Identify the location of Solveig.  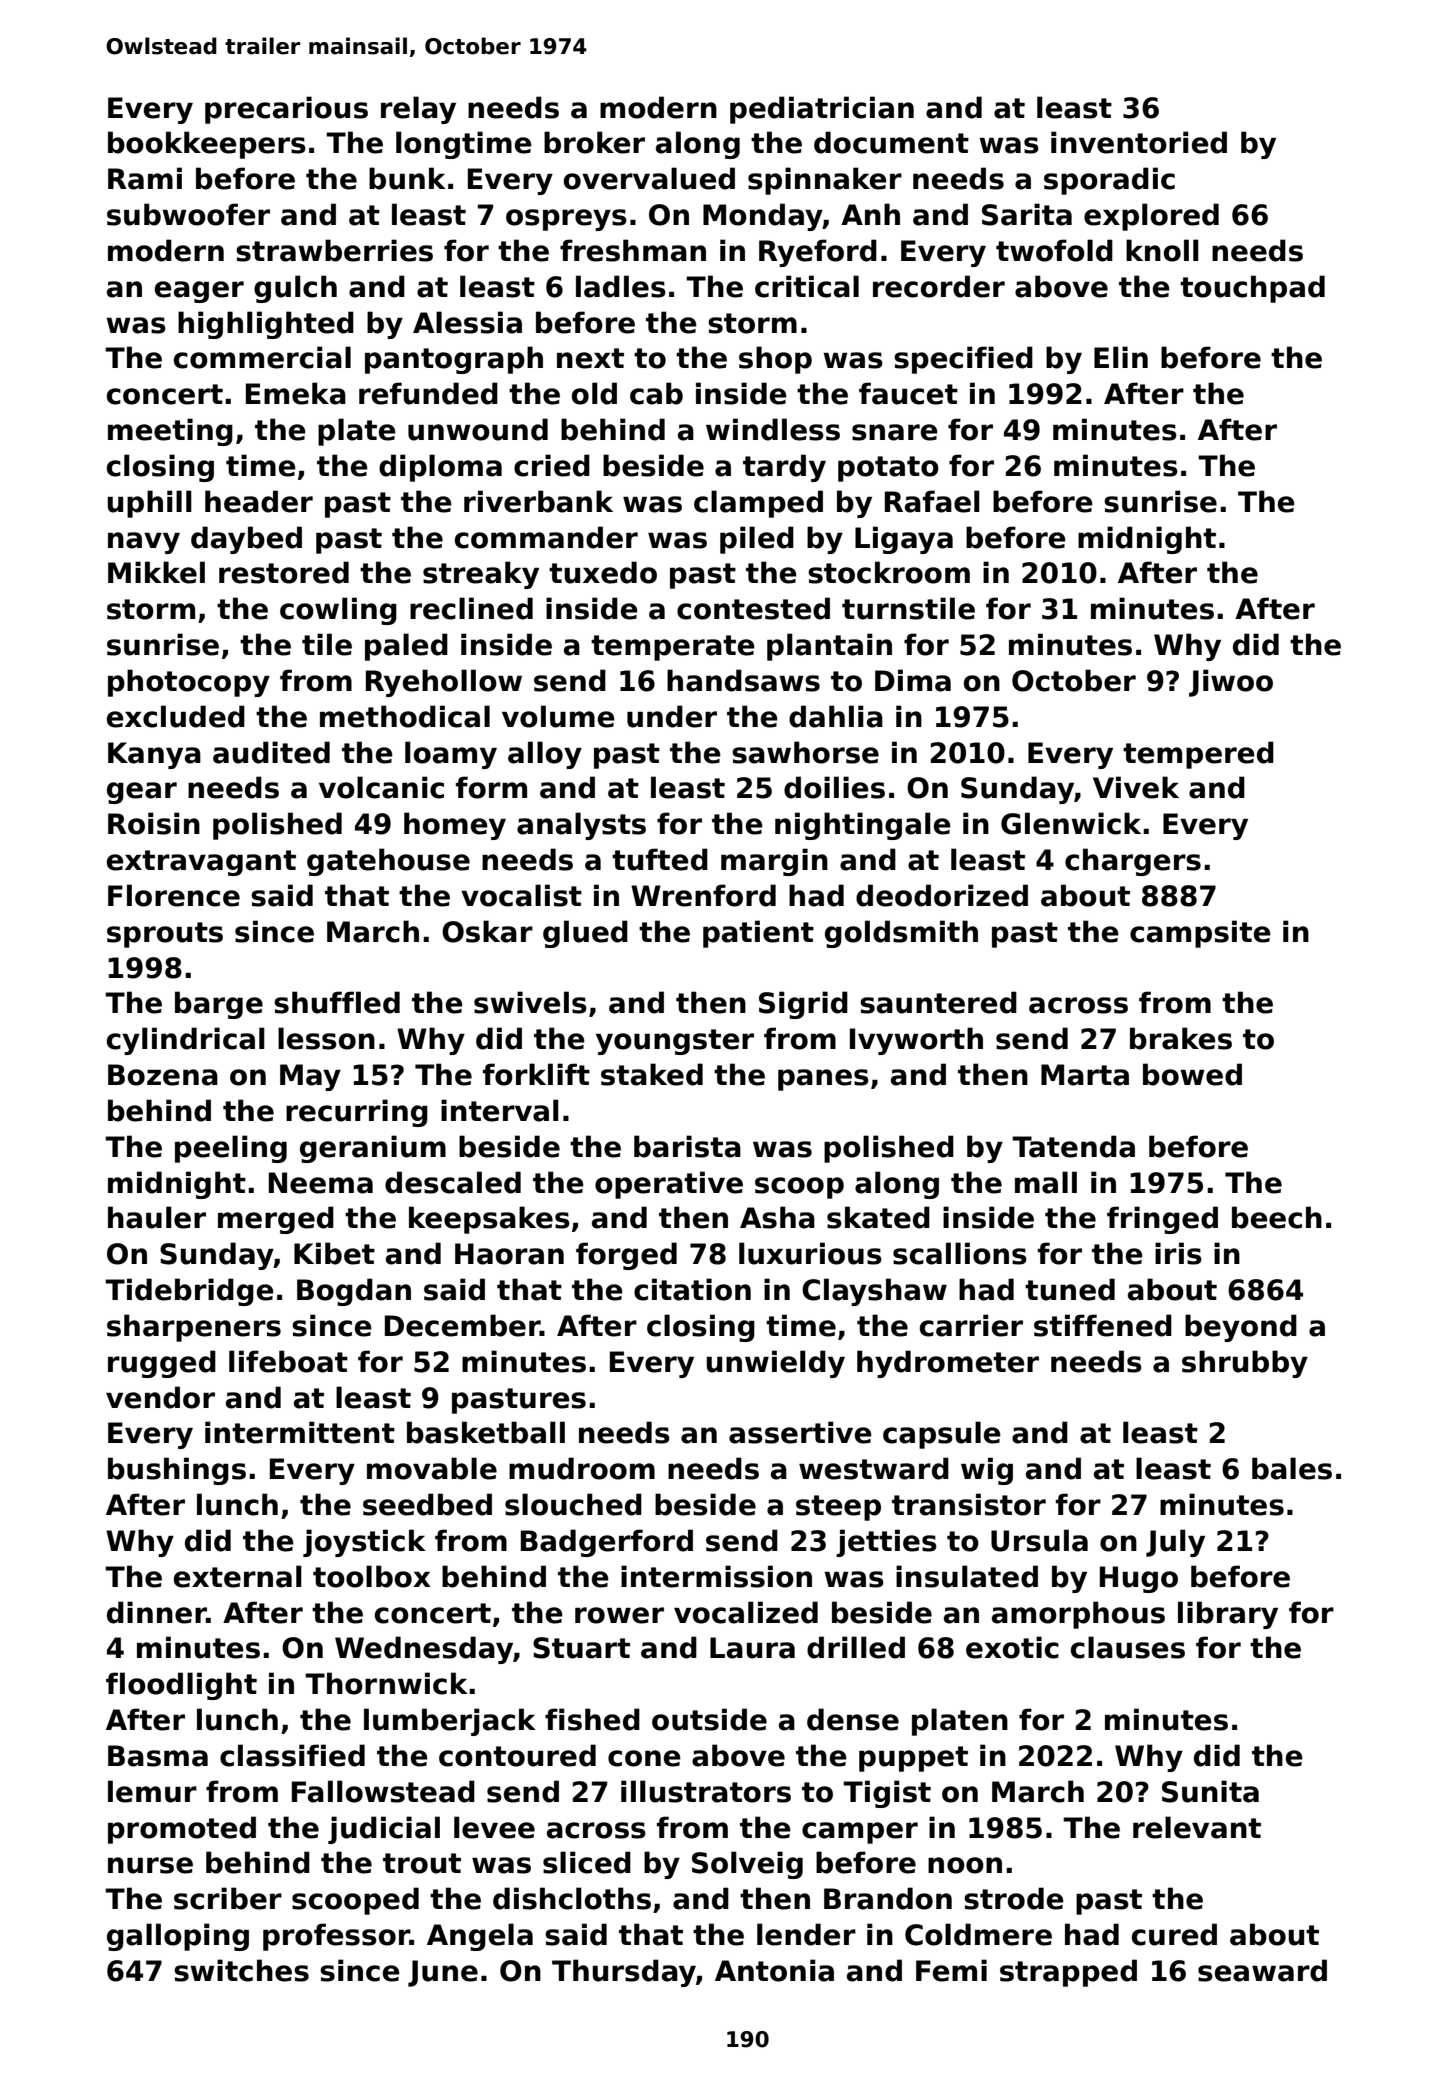
(747, 1865).
